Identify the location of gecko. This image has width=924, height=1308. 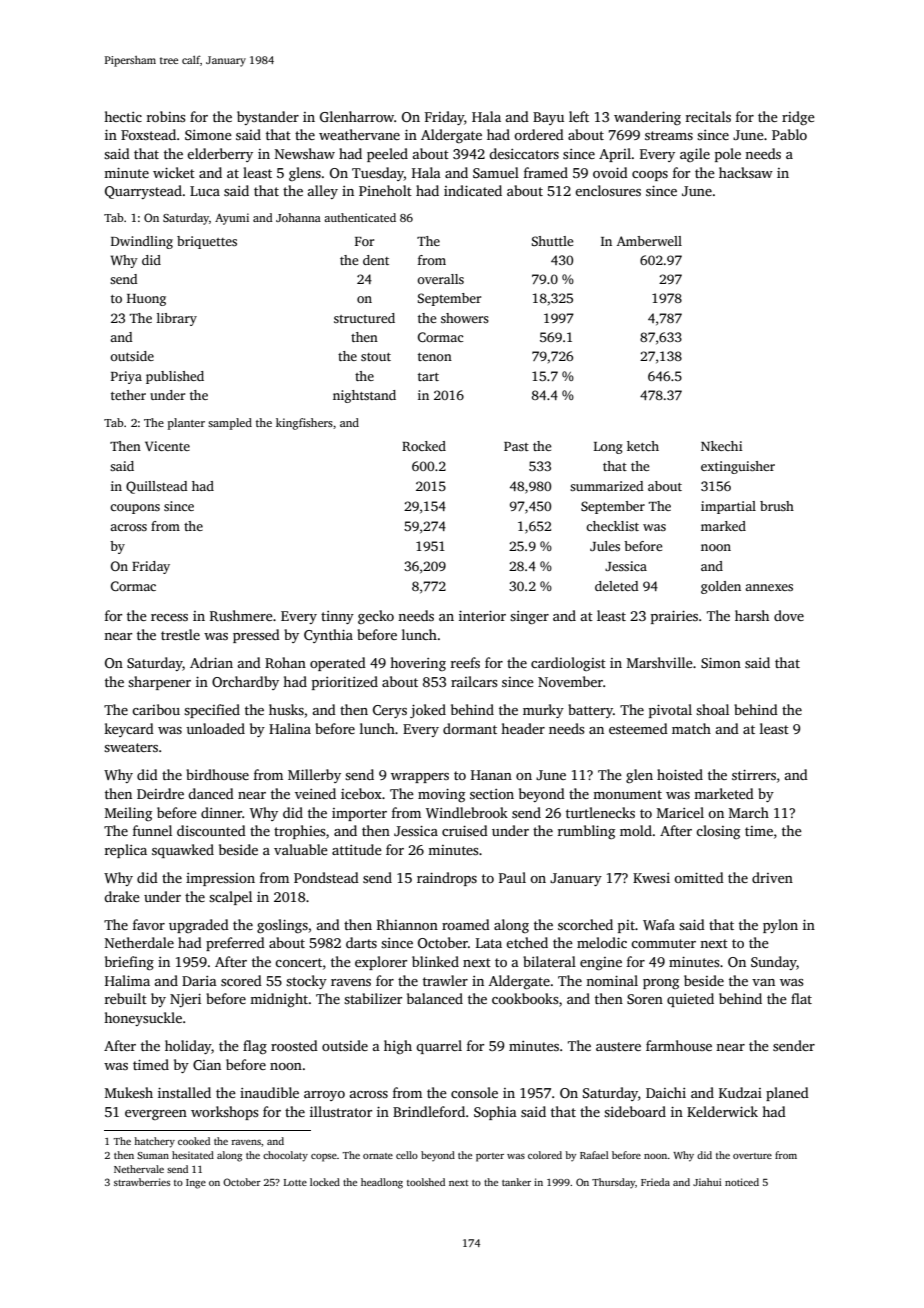
(376, 617).
